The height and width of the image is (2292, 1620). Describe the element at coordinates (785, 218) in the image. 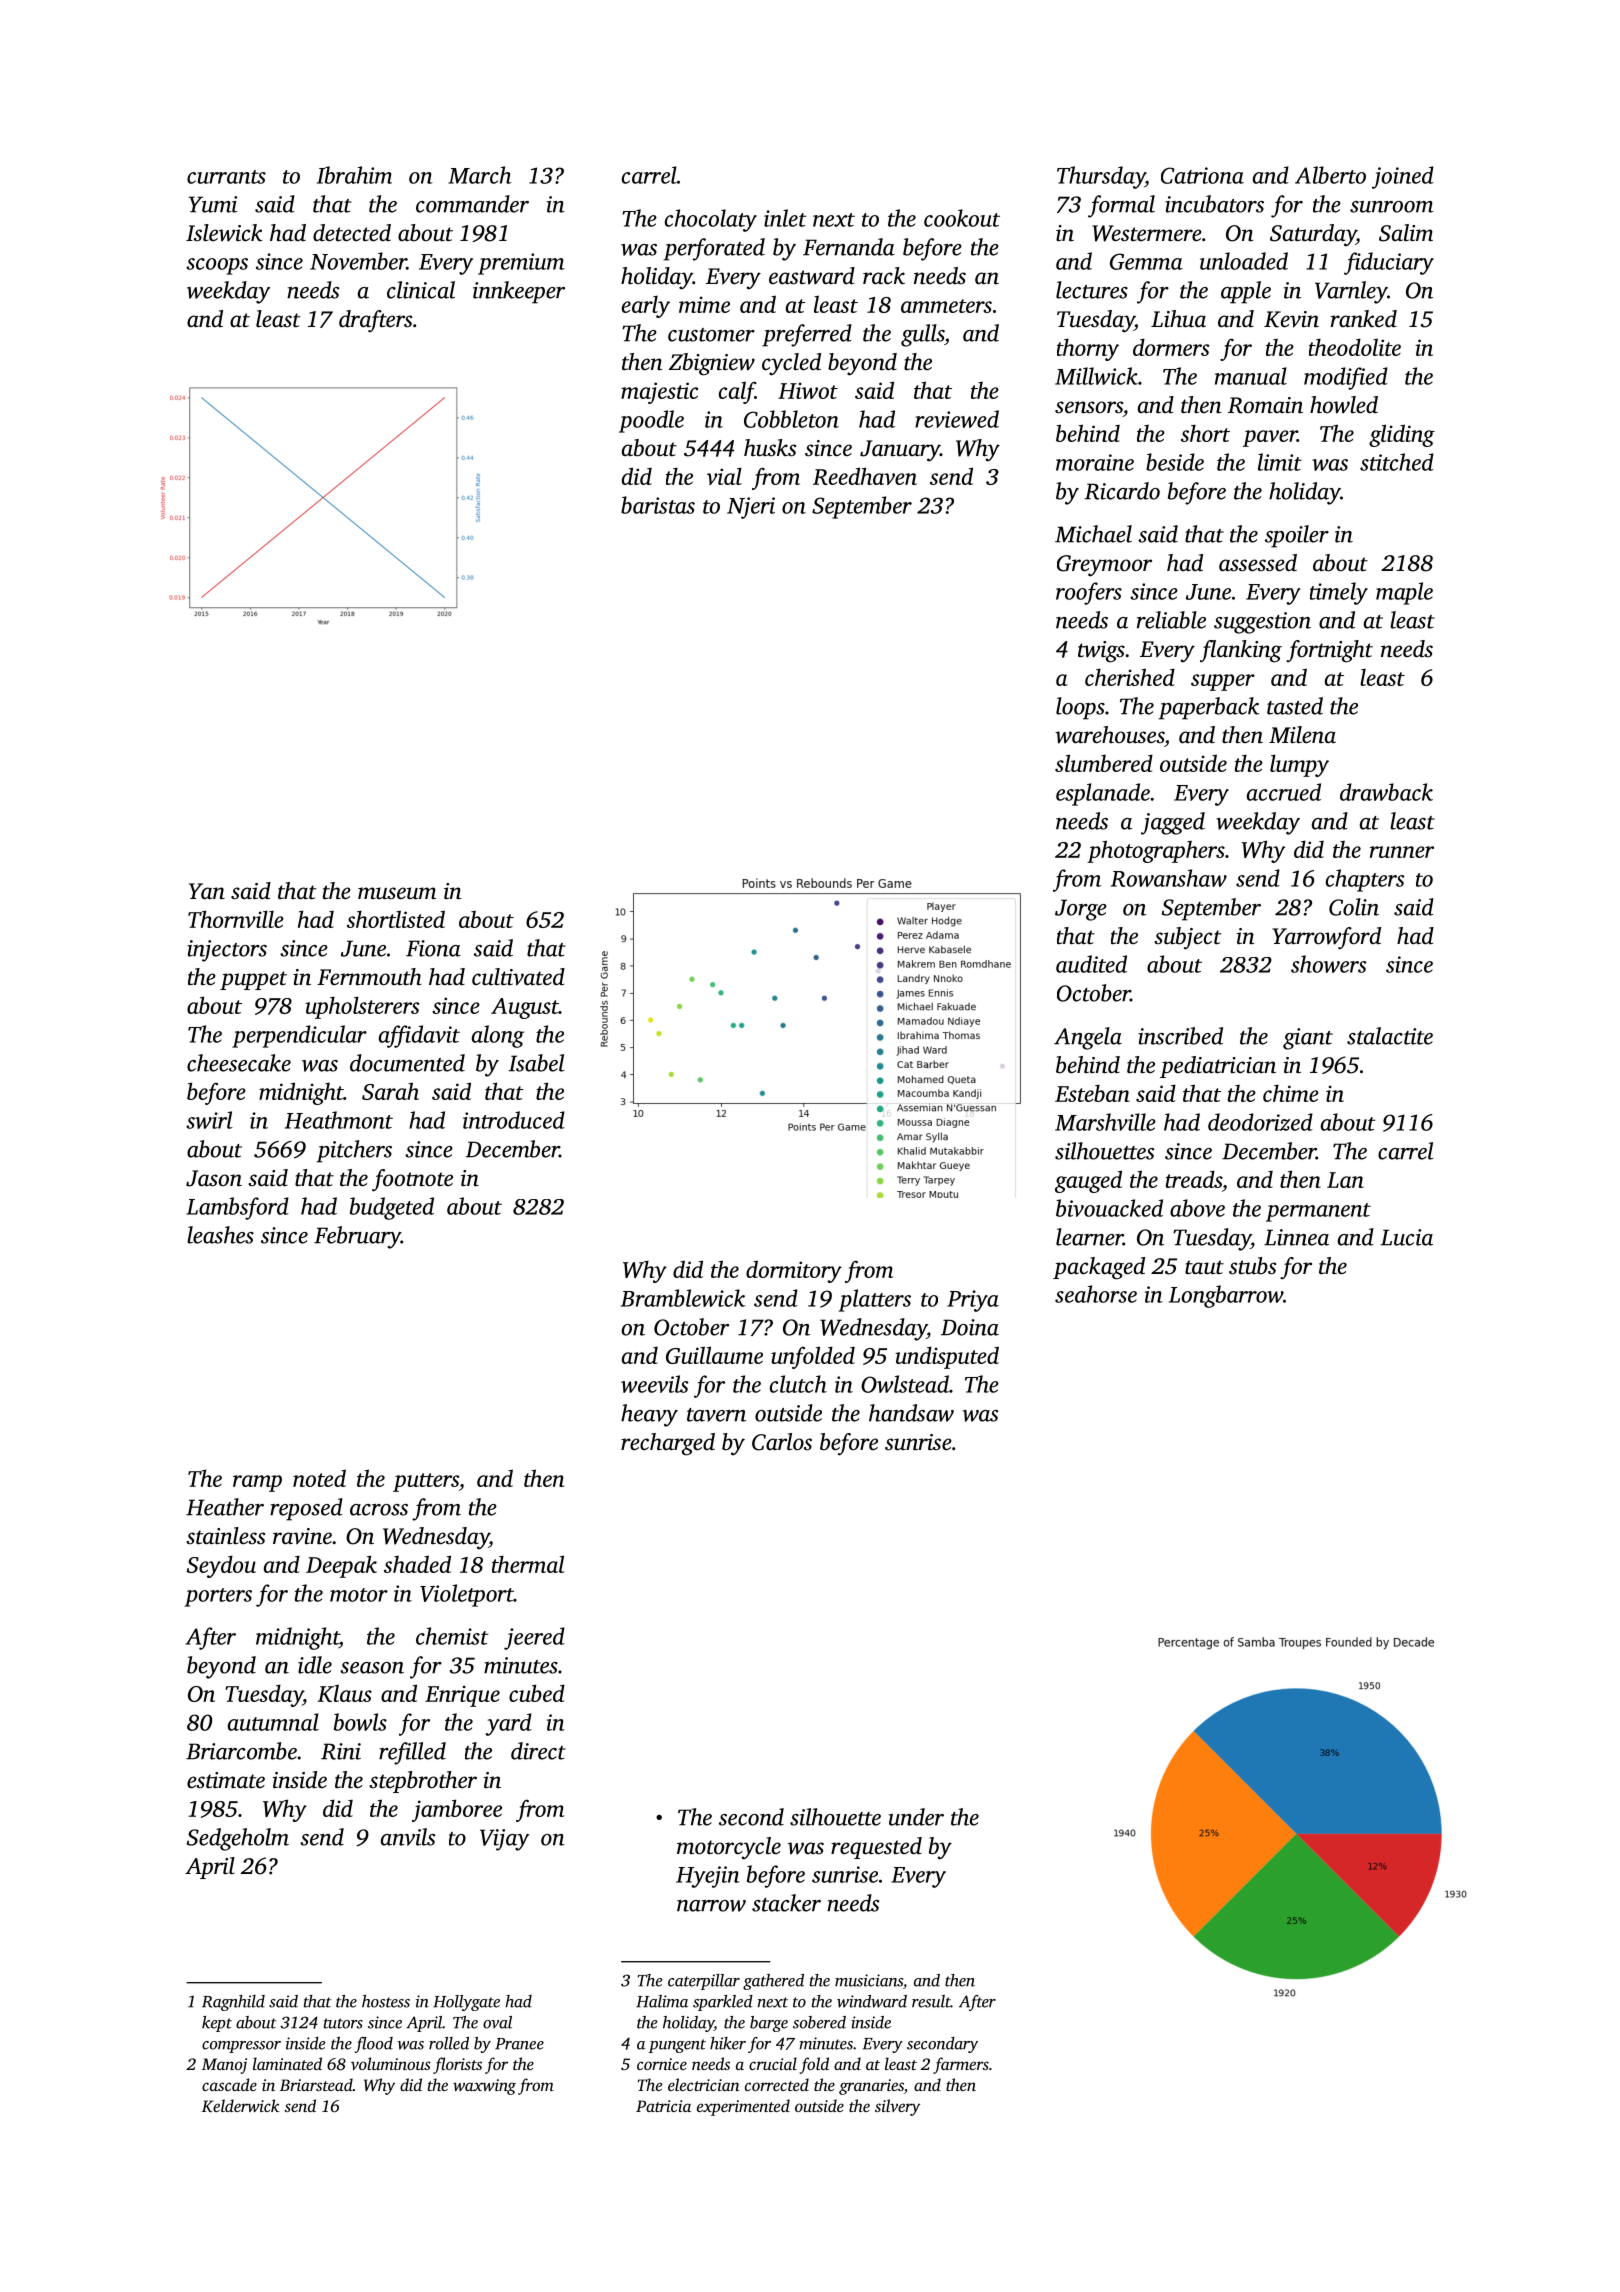

I see `inlet` at that location.
